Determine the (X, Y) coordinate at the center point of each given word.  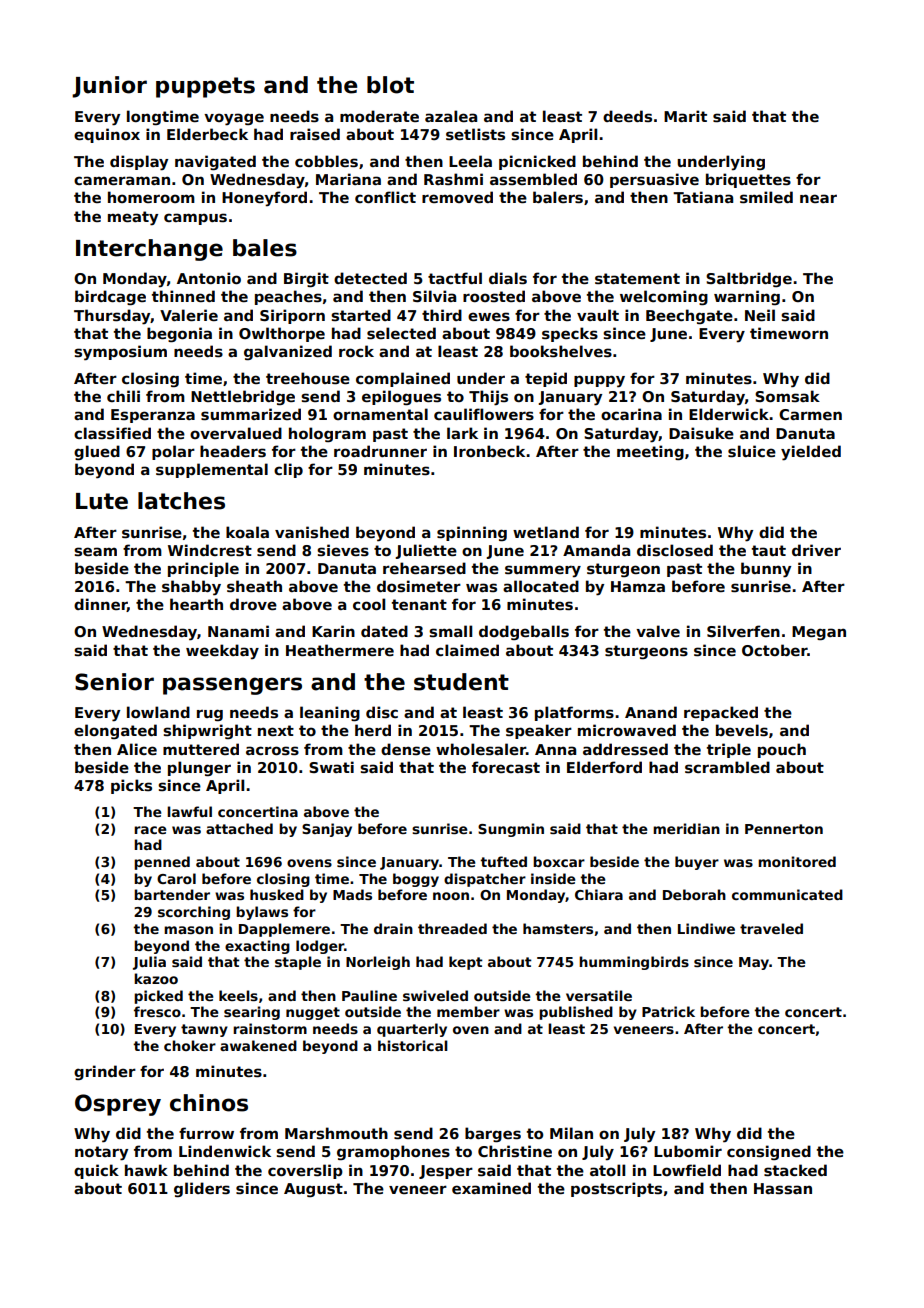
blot (390, 85)
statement (637, 279)
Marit (685, 116)
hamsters (558, 928)
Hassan (783, 1188)
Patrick (668, 1011)
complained (403, 379)
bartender (172, 894)
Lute (102, 501)
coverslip (305, 1171)
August (313, 1190)
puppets (205, 87)
